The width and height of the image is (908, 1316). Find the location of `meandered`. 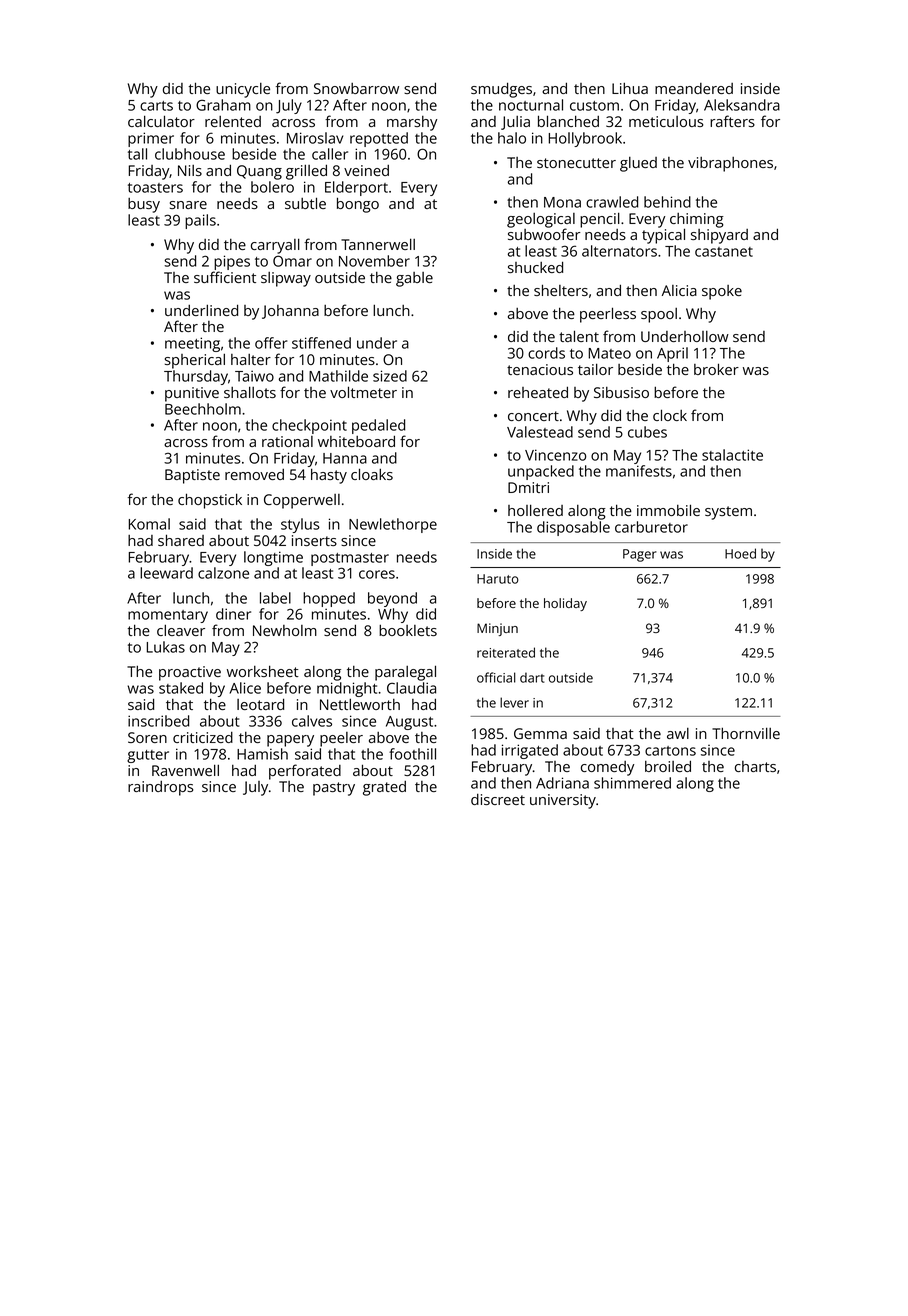

meandered is located at coordinates (694, 88).
